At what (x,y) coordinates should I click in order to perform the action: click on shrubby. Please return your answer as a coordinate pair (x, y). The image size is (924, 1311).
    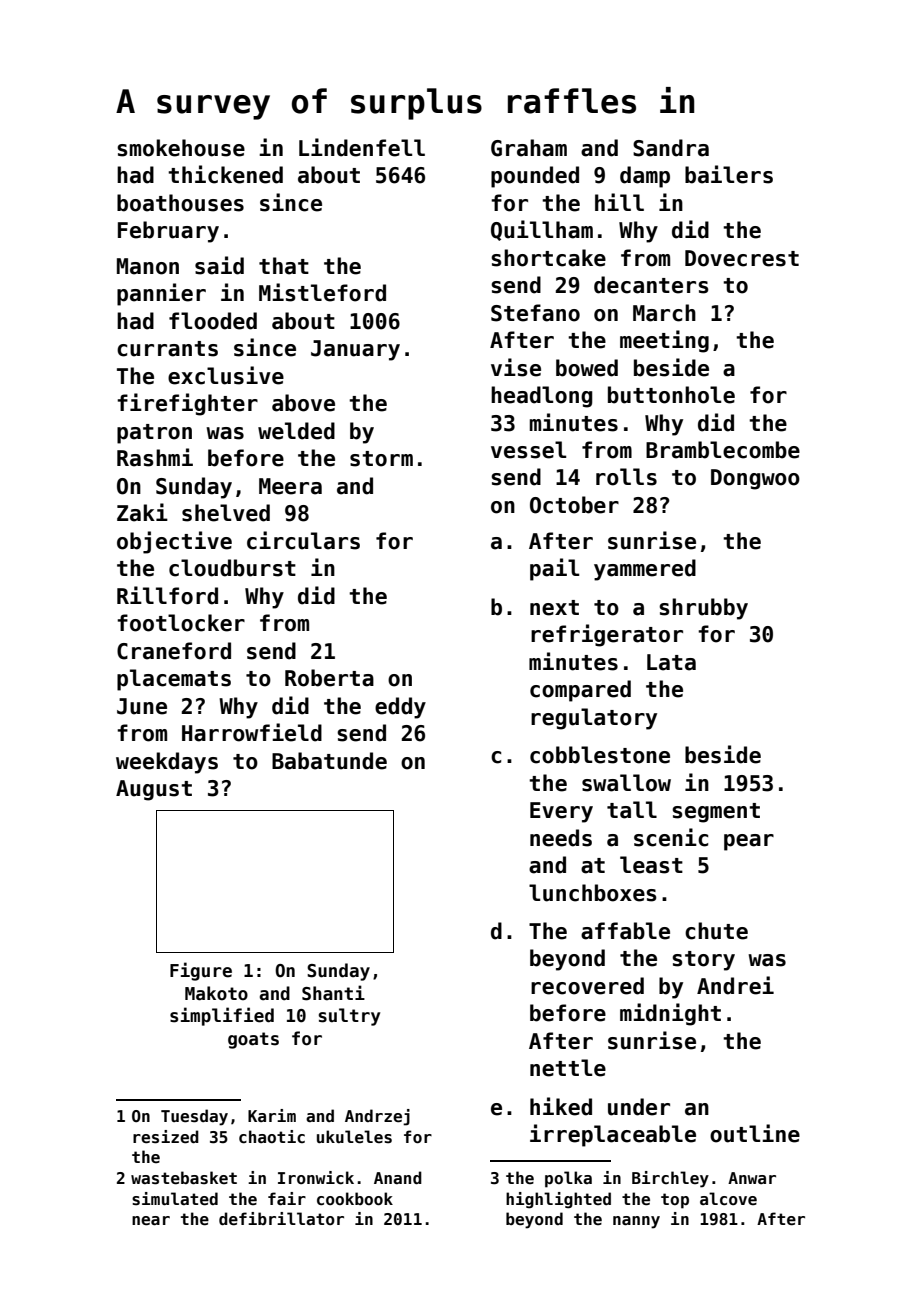
    Looking at the image, I should click on (703, 609).
